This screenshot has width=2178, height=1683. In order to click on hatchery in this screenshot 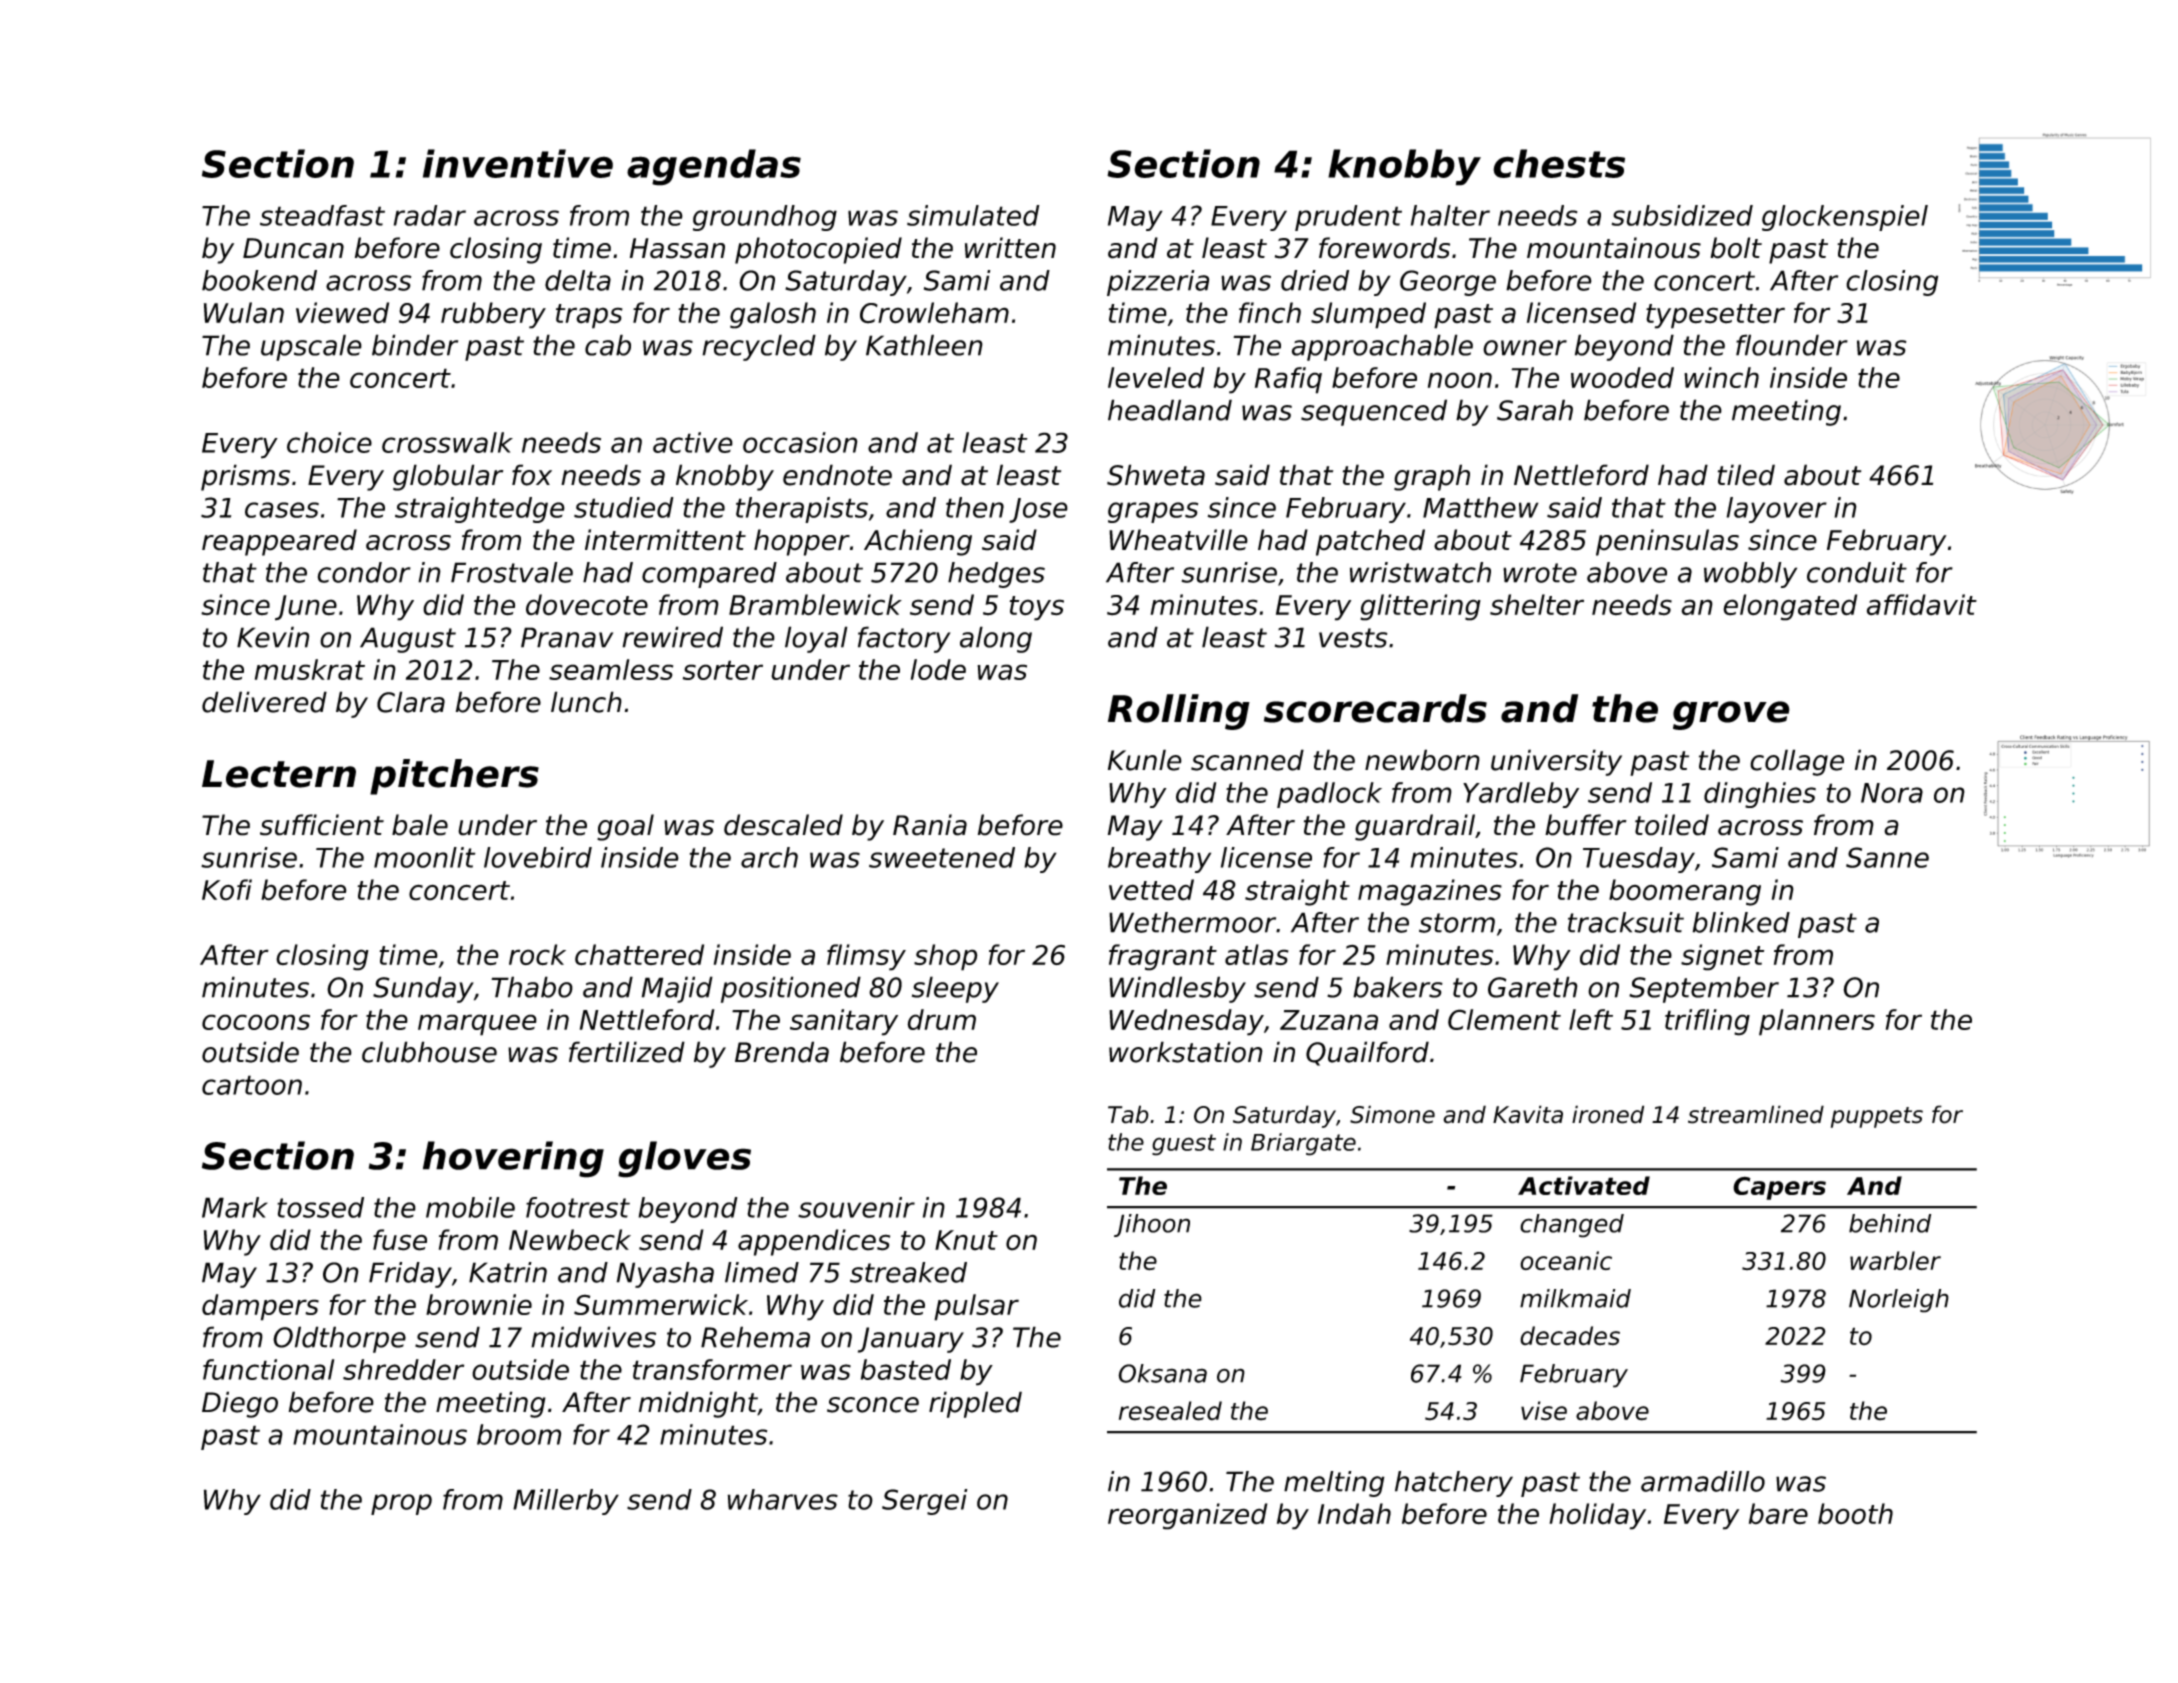, I will do `click(1454, 1484)`.
